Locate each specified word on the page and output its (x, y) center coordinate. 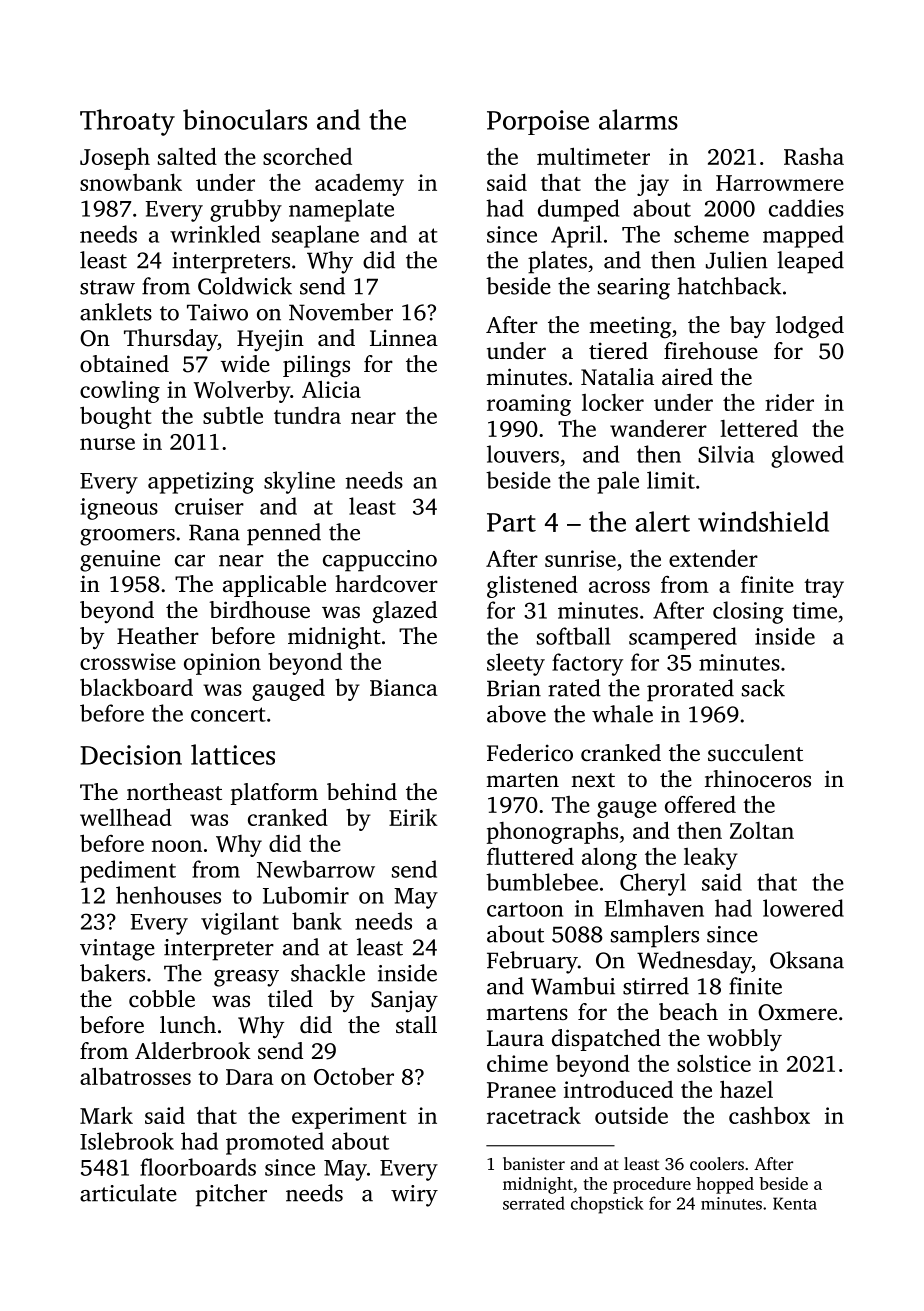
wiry (414, 1196)
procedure (652, 1185)
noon (177, 846)
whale (622, 714)
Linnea (404, 338)
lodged (810, 327)
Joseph (115, 158)
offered (700, 804)
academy (359, 185)
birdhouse (259, 610)
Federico (530, 753)
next (593, 780)
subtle (233, 415)
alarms (638, 119)
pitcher (231, 1195)
